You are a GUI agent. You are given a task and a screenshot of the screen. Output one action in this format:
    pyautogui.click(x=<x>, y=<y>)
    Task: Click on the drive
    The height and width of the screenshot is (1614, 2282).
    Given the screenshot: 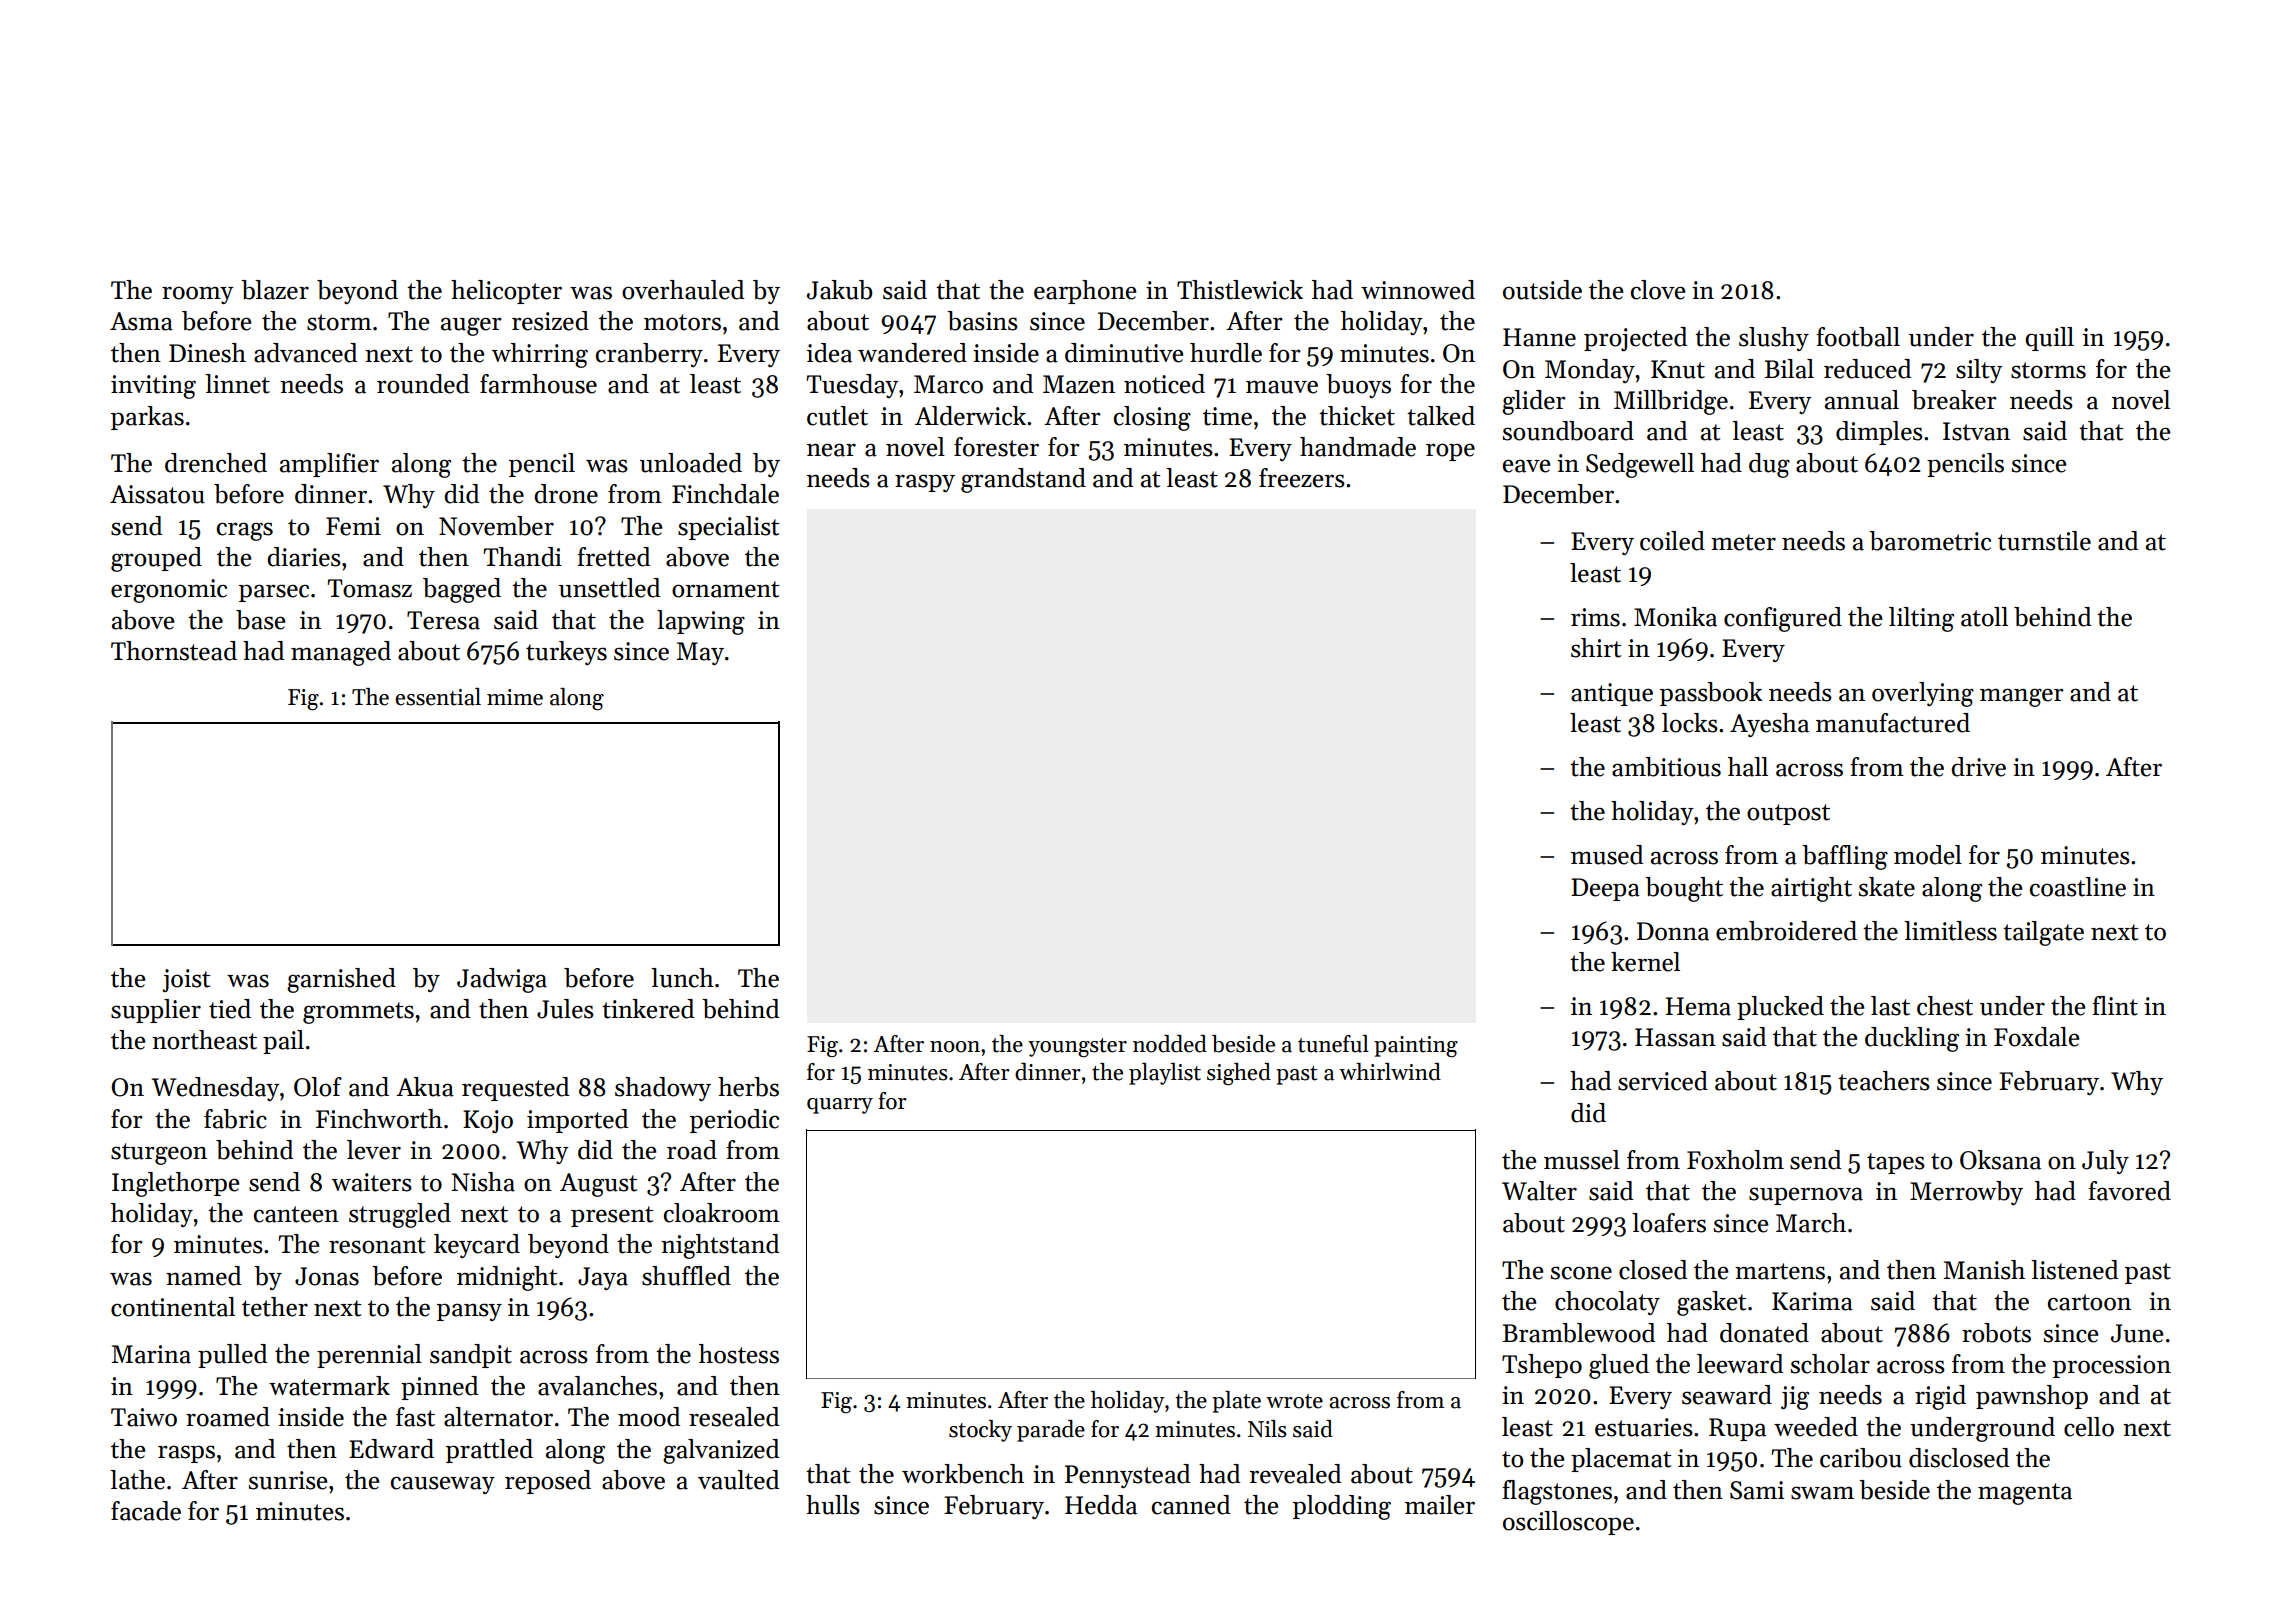 What is the action you would take?
    pyautogui.click(x=1978, y=767)
